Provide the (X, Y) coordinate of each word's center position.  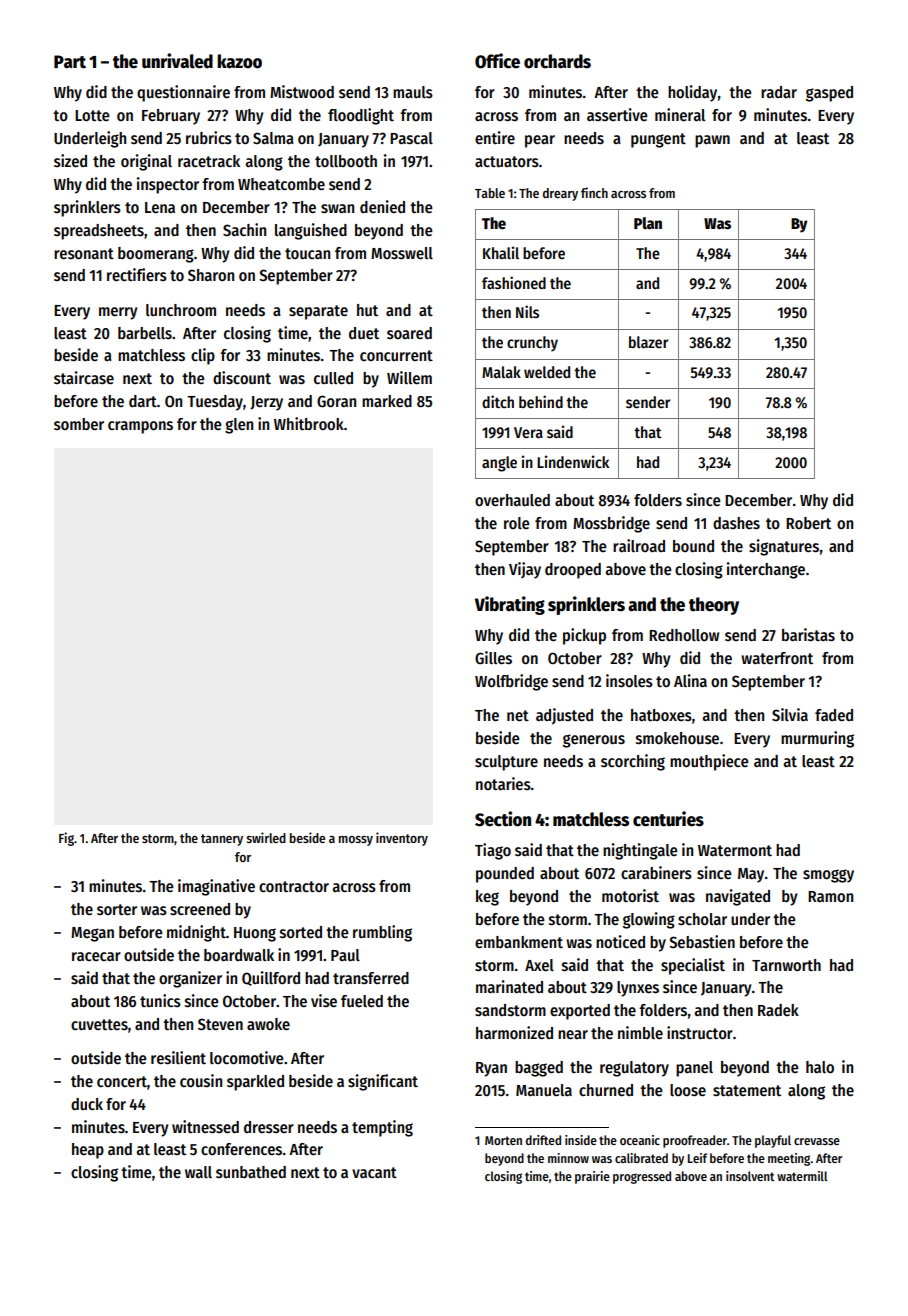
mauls (413, 92)
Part (70, 62)
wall (198, 1172)
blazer (648, 342)
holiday (692, 93)
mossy (356, 841)
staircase (84, 378)
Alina (690, 680)
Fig (66, 839)
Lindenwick (573, 462)
